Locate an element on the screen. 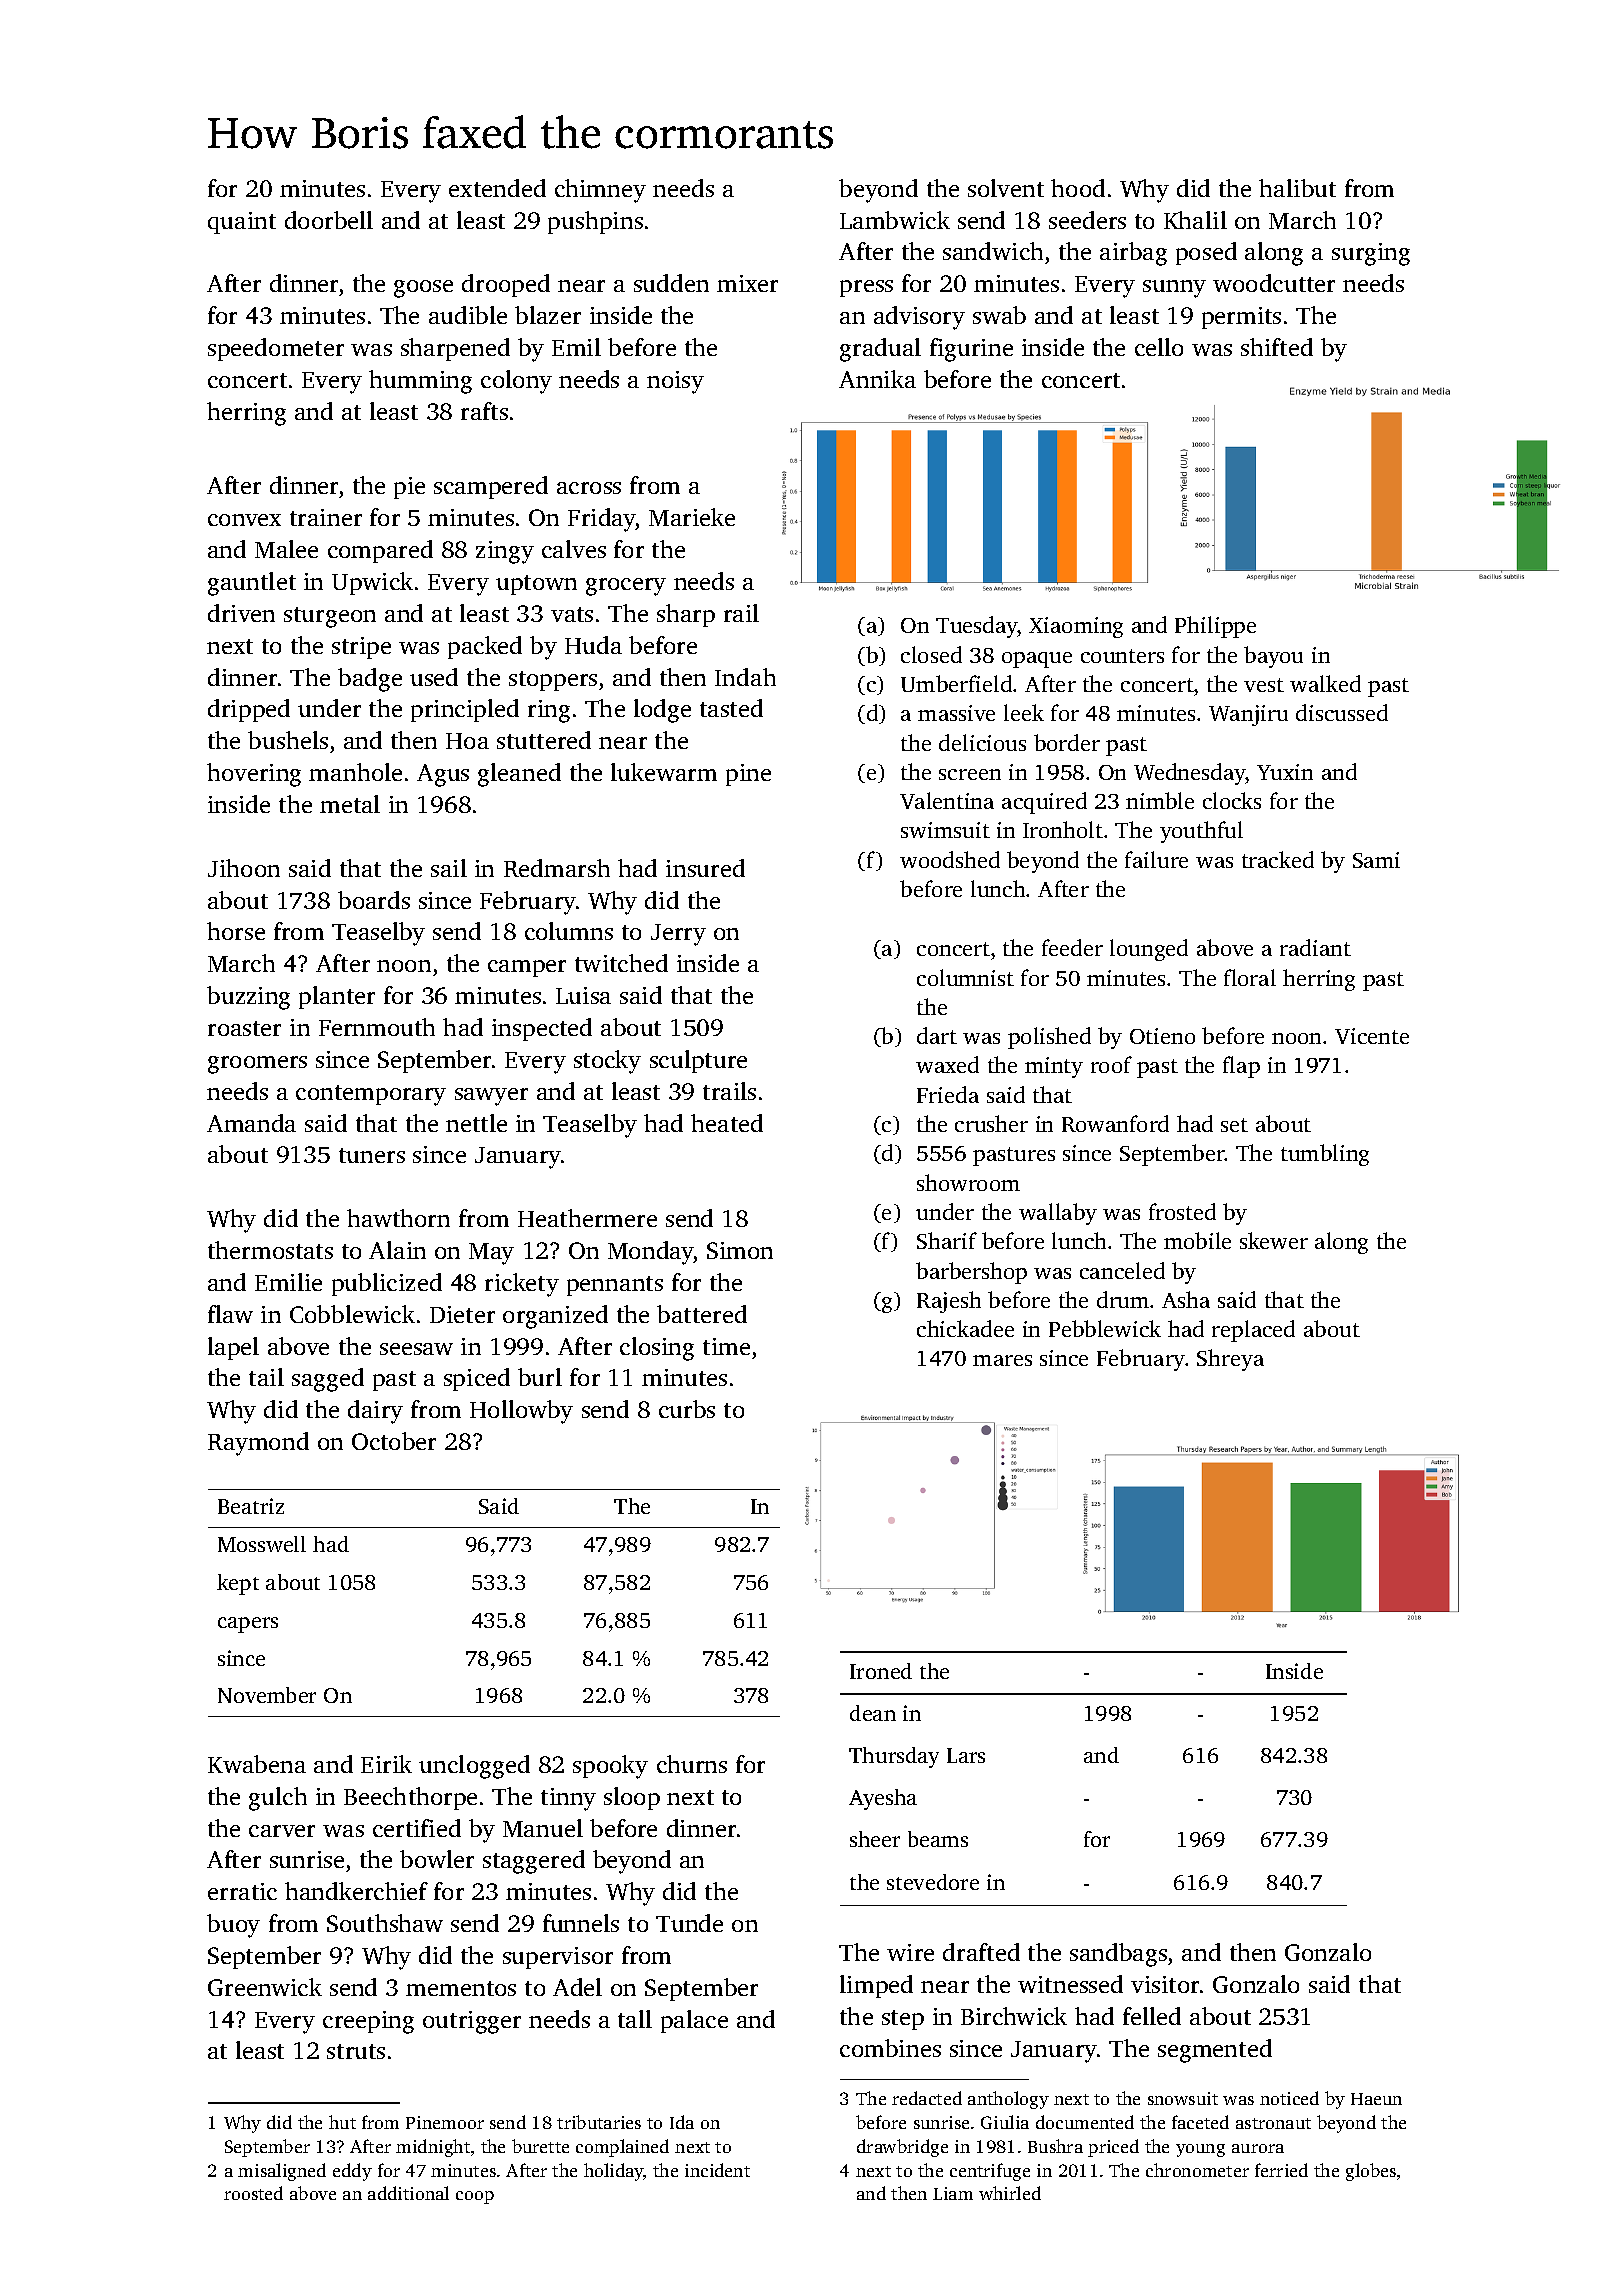  Annika is located at coordinates (877, 379).
